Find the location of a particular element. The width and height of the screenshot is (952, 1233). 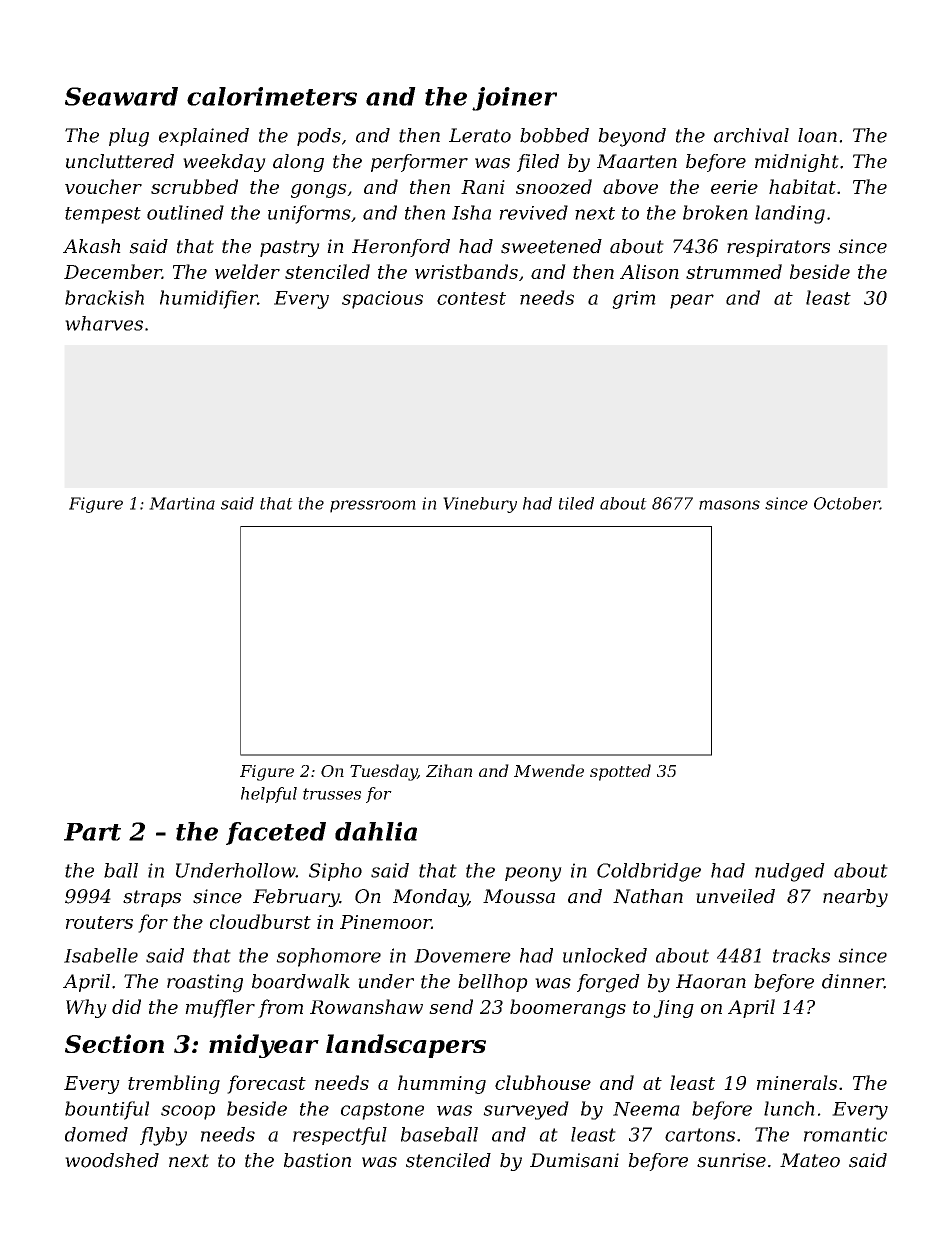

joiner is located at coordinates (514, 99).
